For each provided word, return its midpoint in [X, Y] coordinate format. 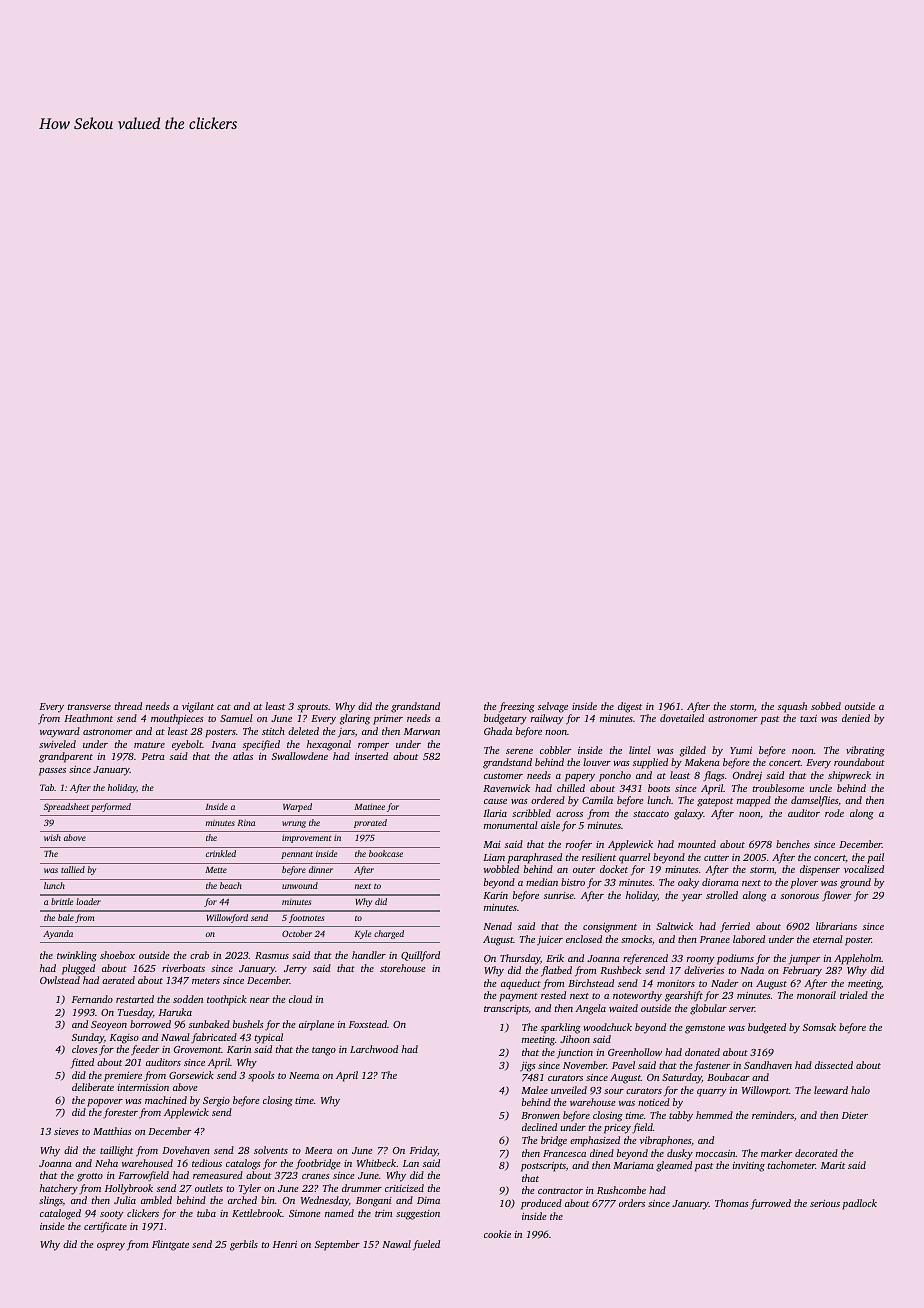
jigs [528, 1067]
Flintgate [170, 1245]
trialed [854, 995]
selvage [553, 707]
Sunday [88, 1038]
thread [128, 706]
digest [630, 707]
